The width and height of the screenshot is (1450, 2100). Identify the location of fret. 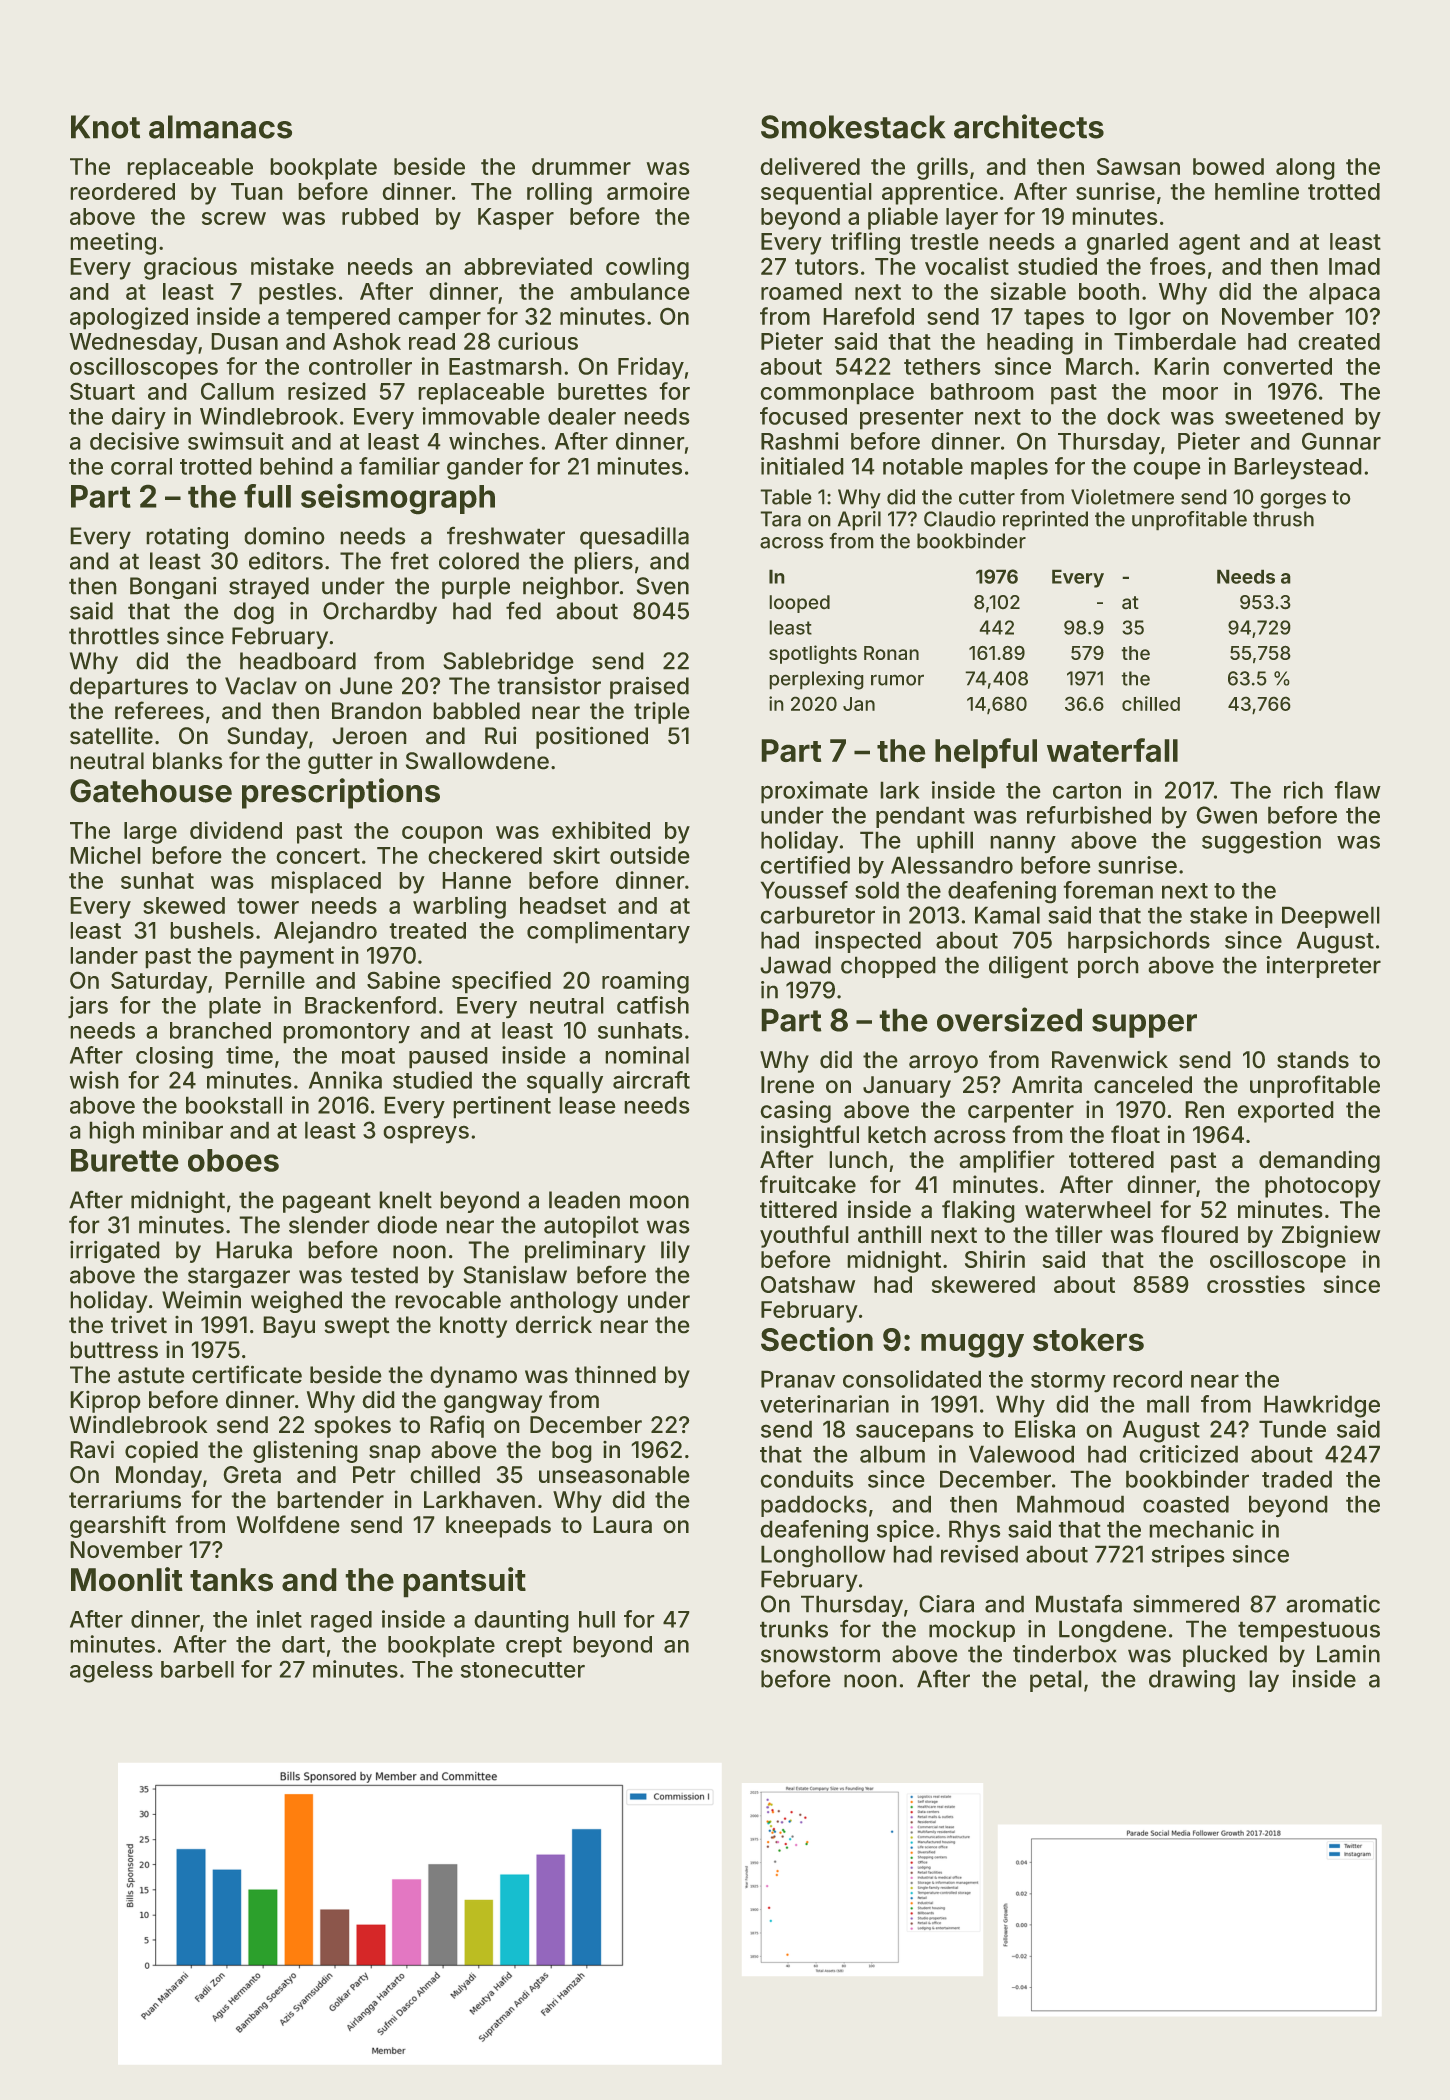
(409, 560).
